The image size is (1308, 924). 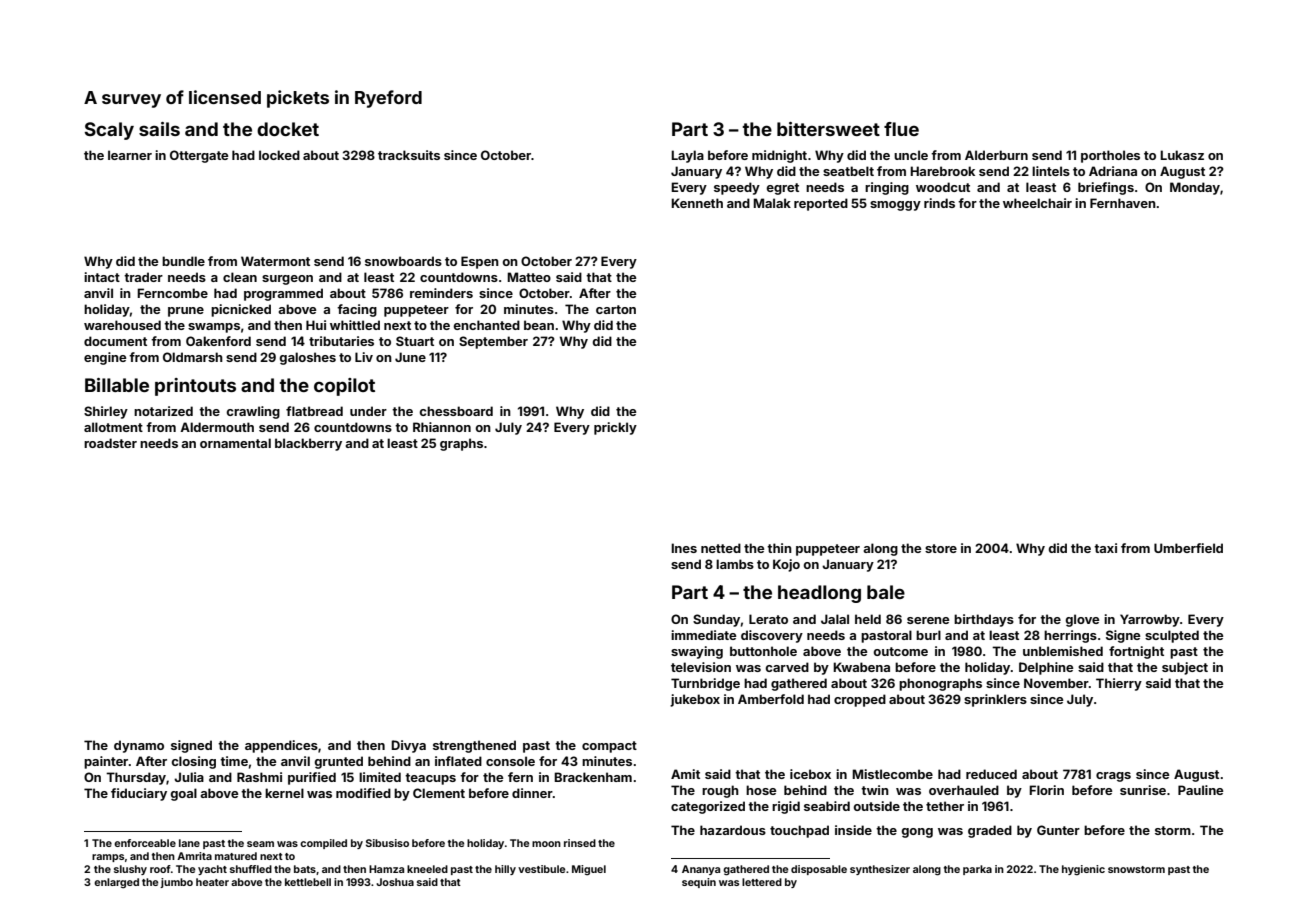 What do you see at coordinates (684, 548) in the screenshot?
I see `Ines` at bounding box center [684, 548].
